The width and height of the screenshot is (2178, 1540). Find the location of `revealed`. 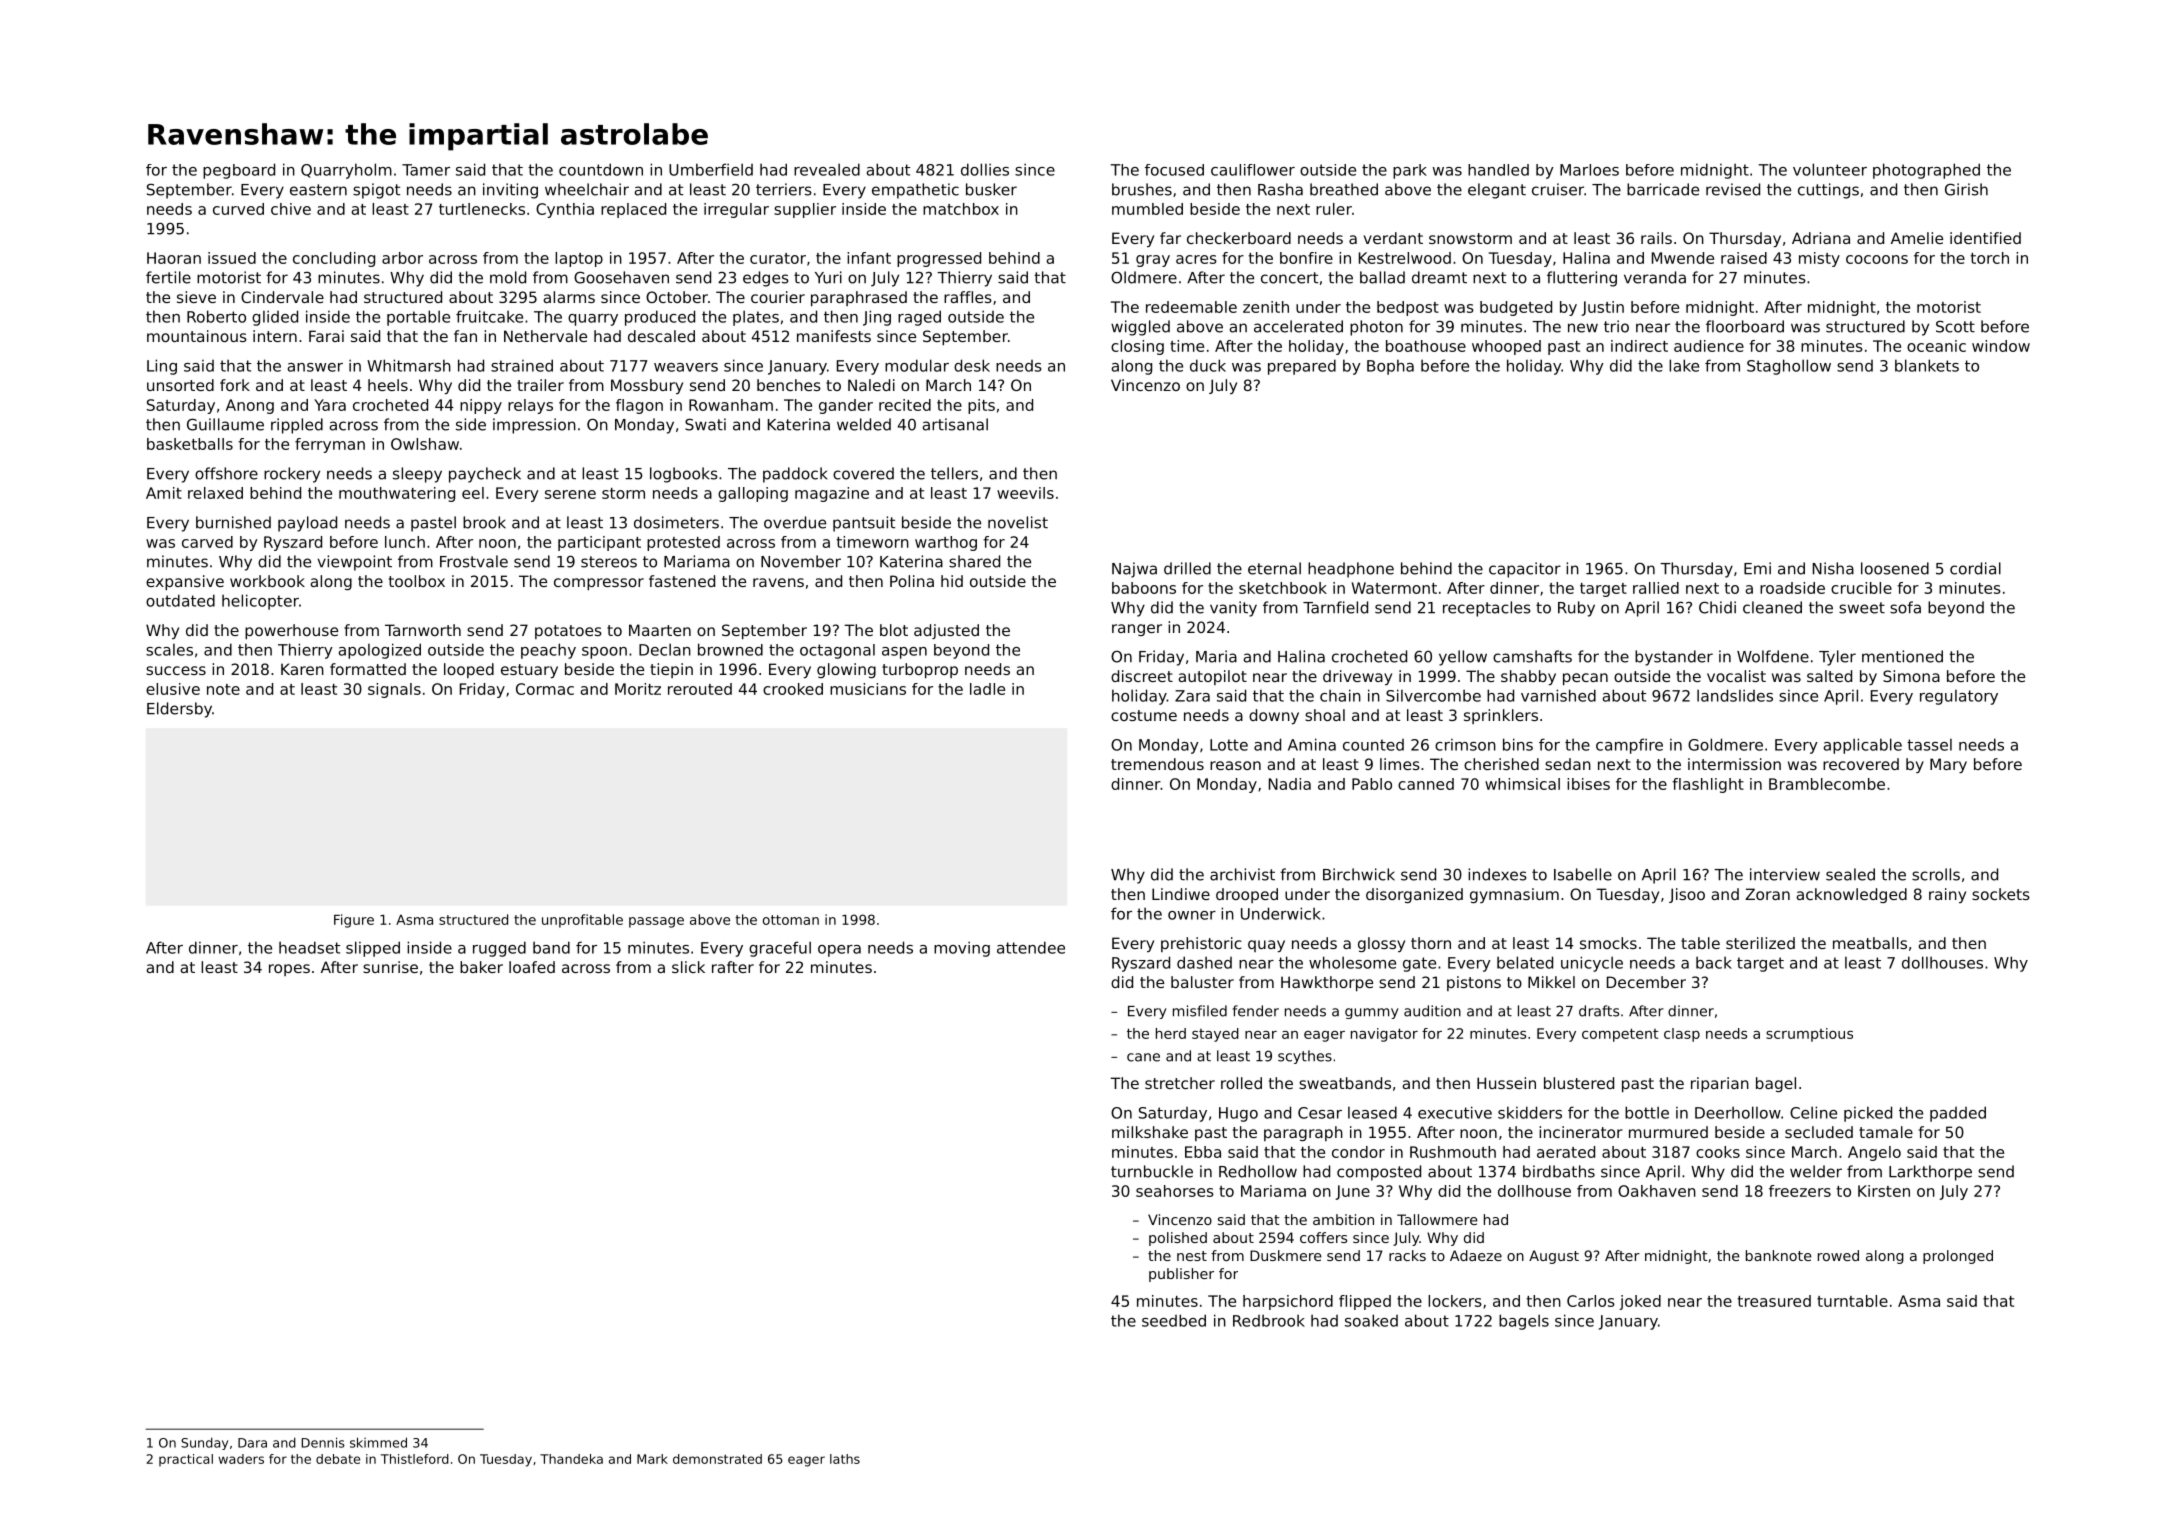

revealed is located at coordinates (827, 169).
